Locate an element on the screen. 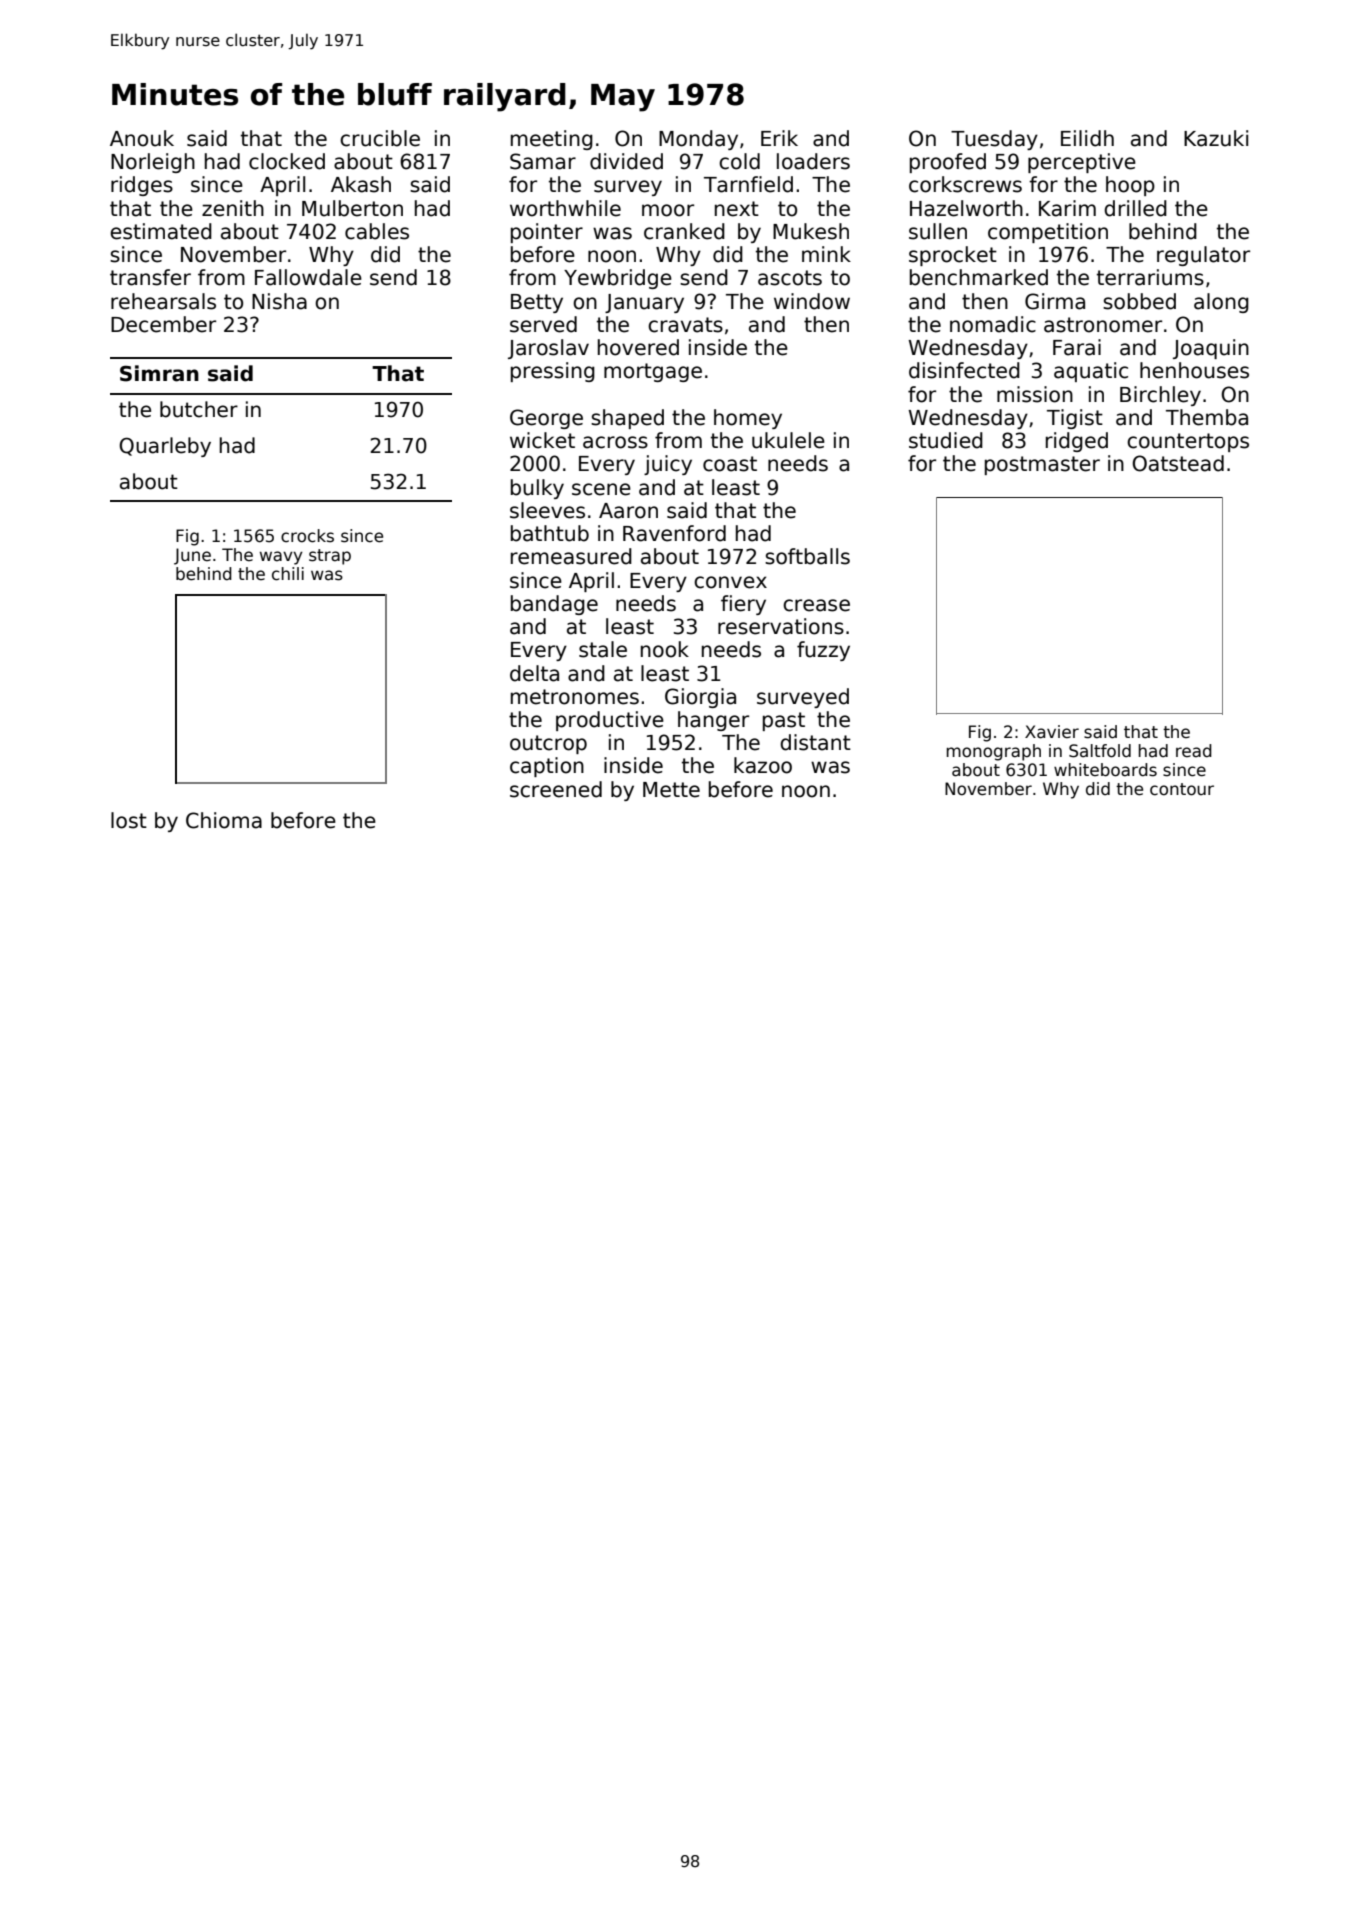 This screenshot has width=1360, height=1924. Xavier is located at coordinates (1052, 732).
